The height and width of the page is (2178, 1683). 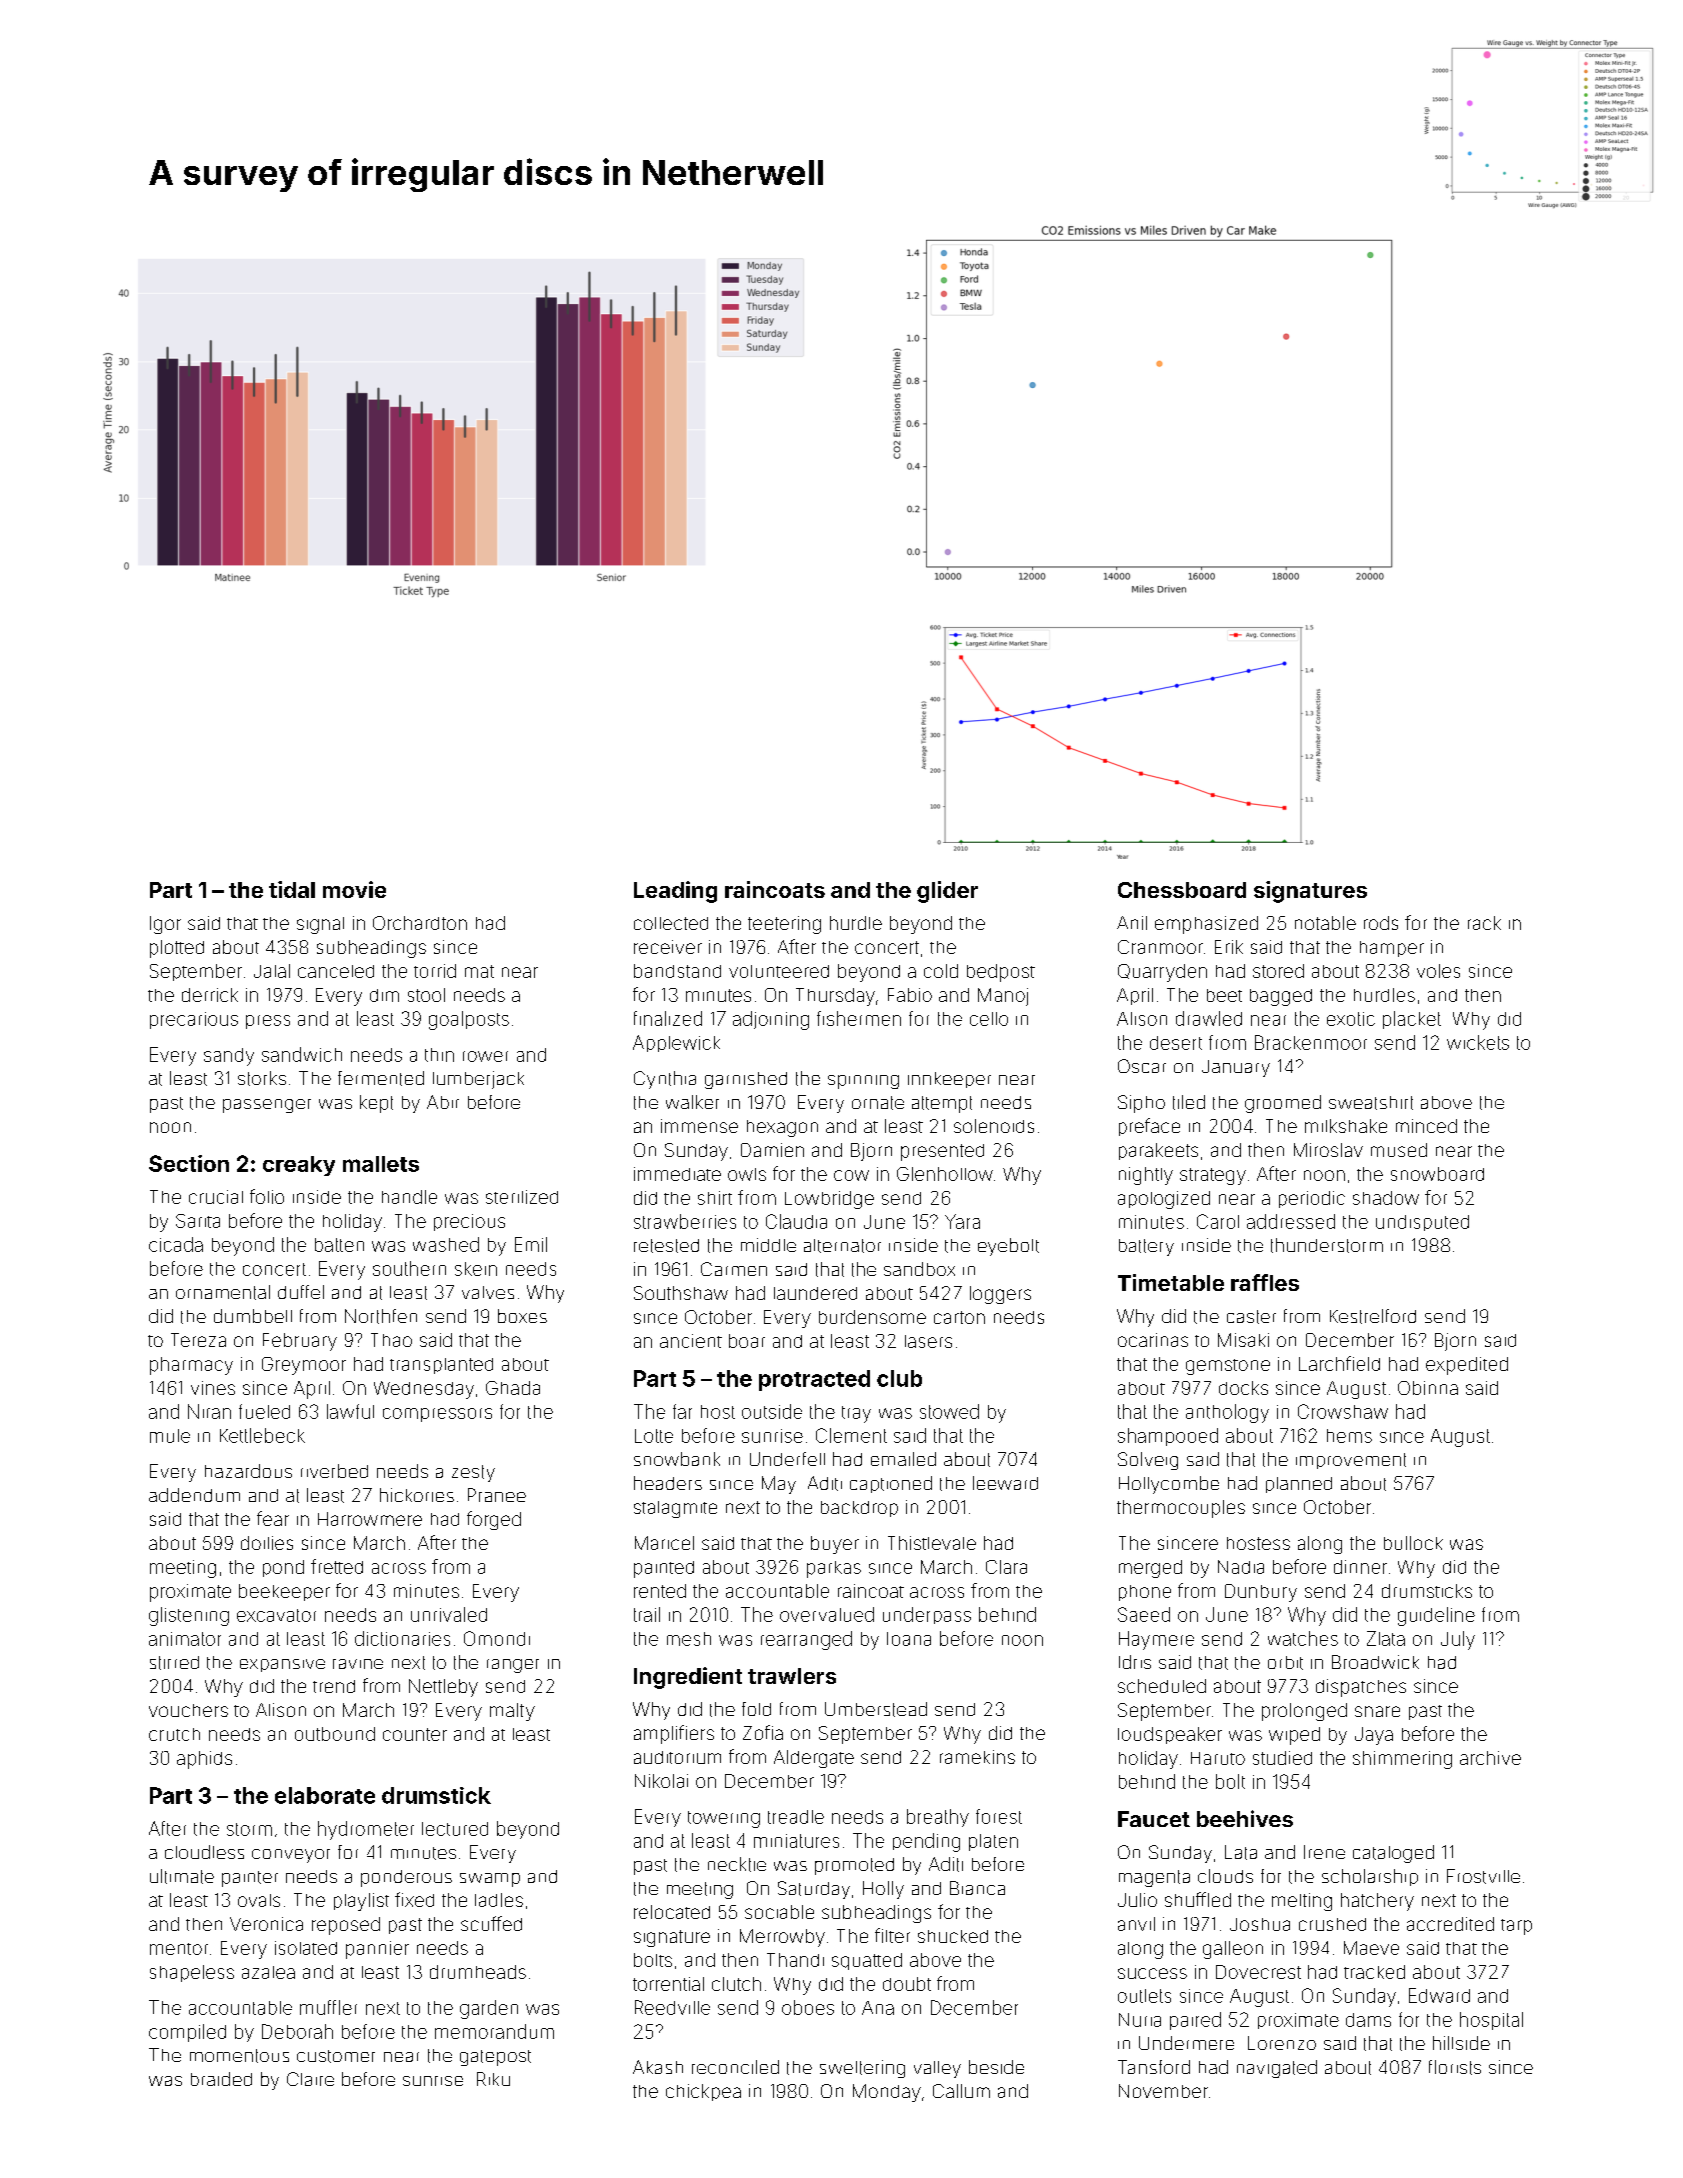 I want to click on boxes, so click(x=522, y=1316).
